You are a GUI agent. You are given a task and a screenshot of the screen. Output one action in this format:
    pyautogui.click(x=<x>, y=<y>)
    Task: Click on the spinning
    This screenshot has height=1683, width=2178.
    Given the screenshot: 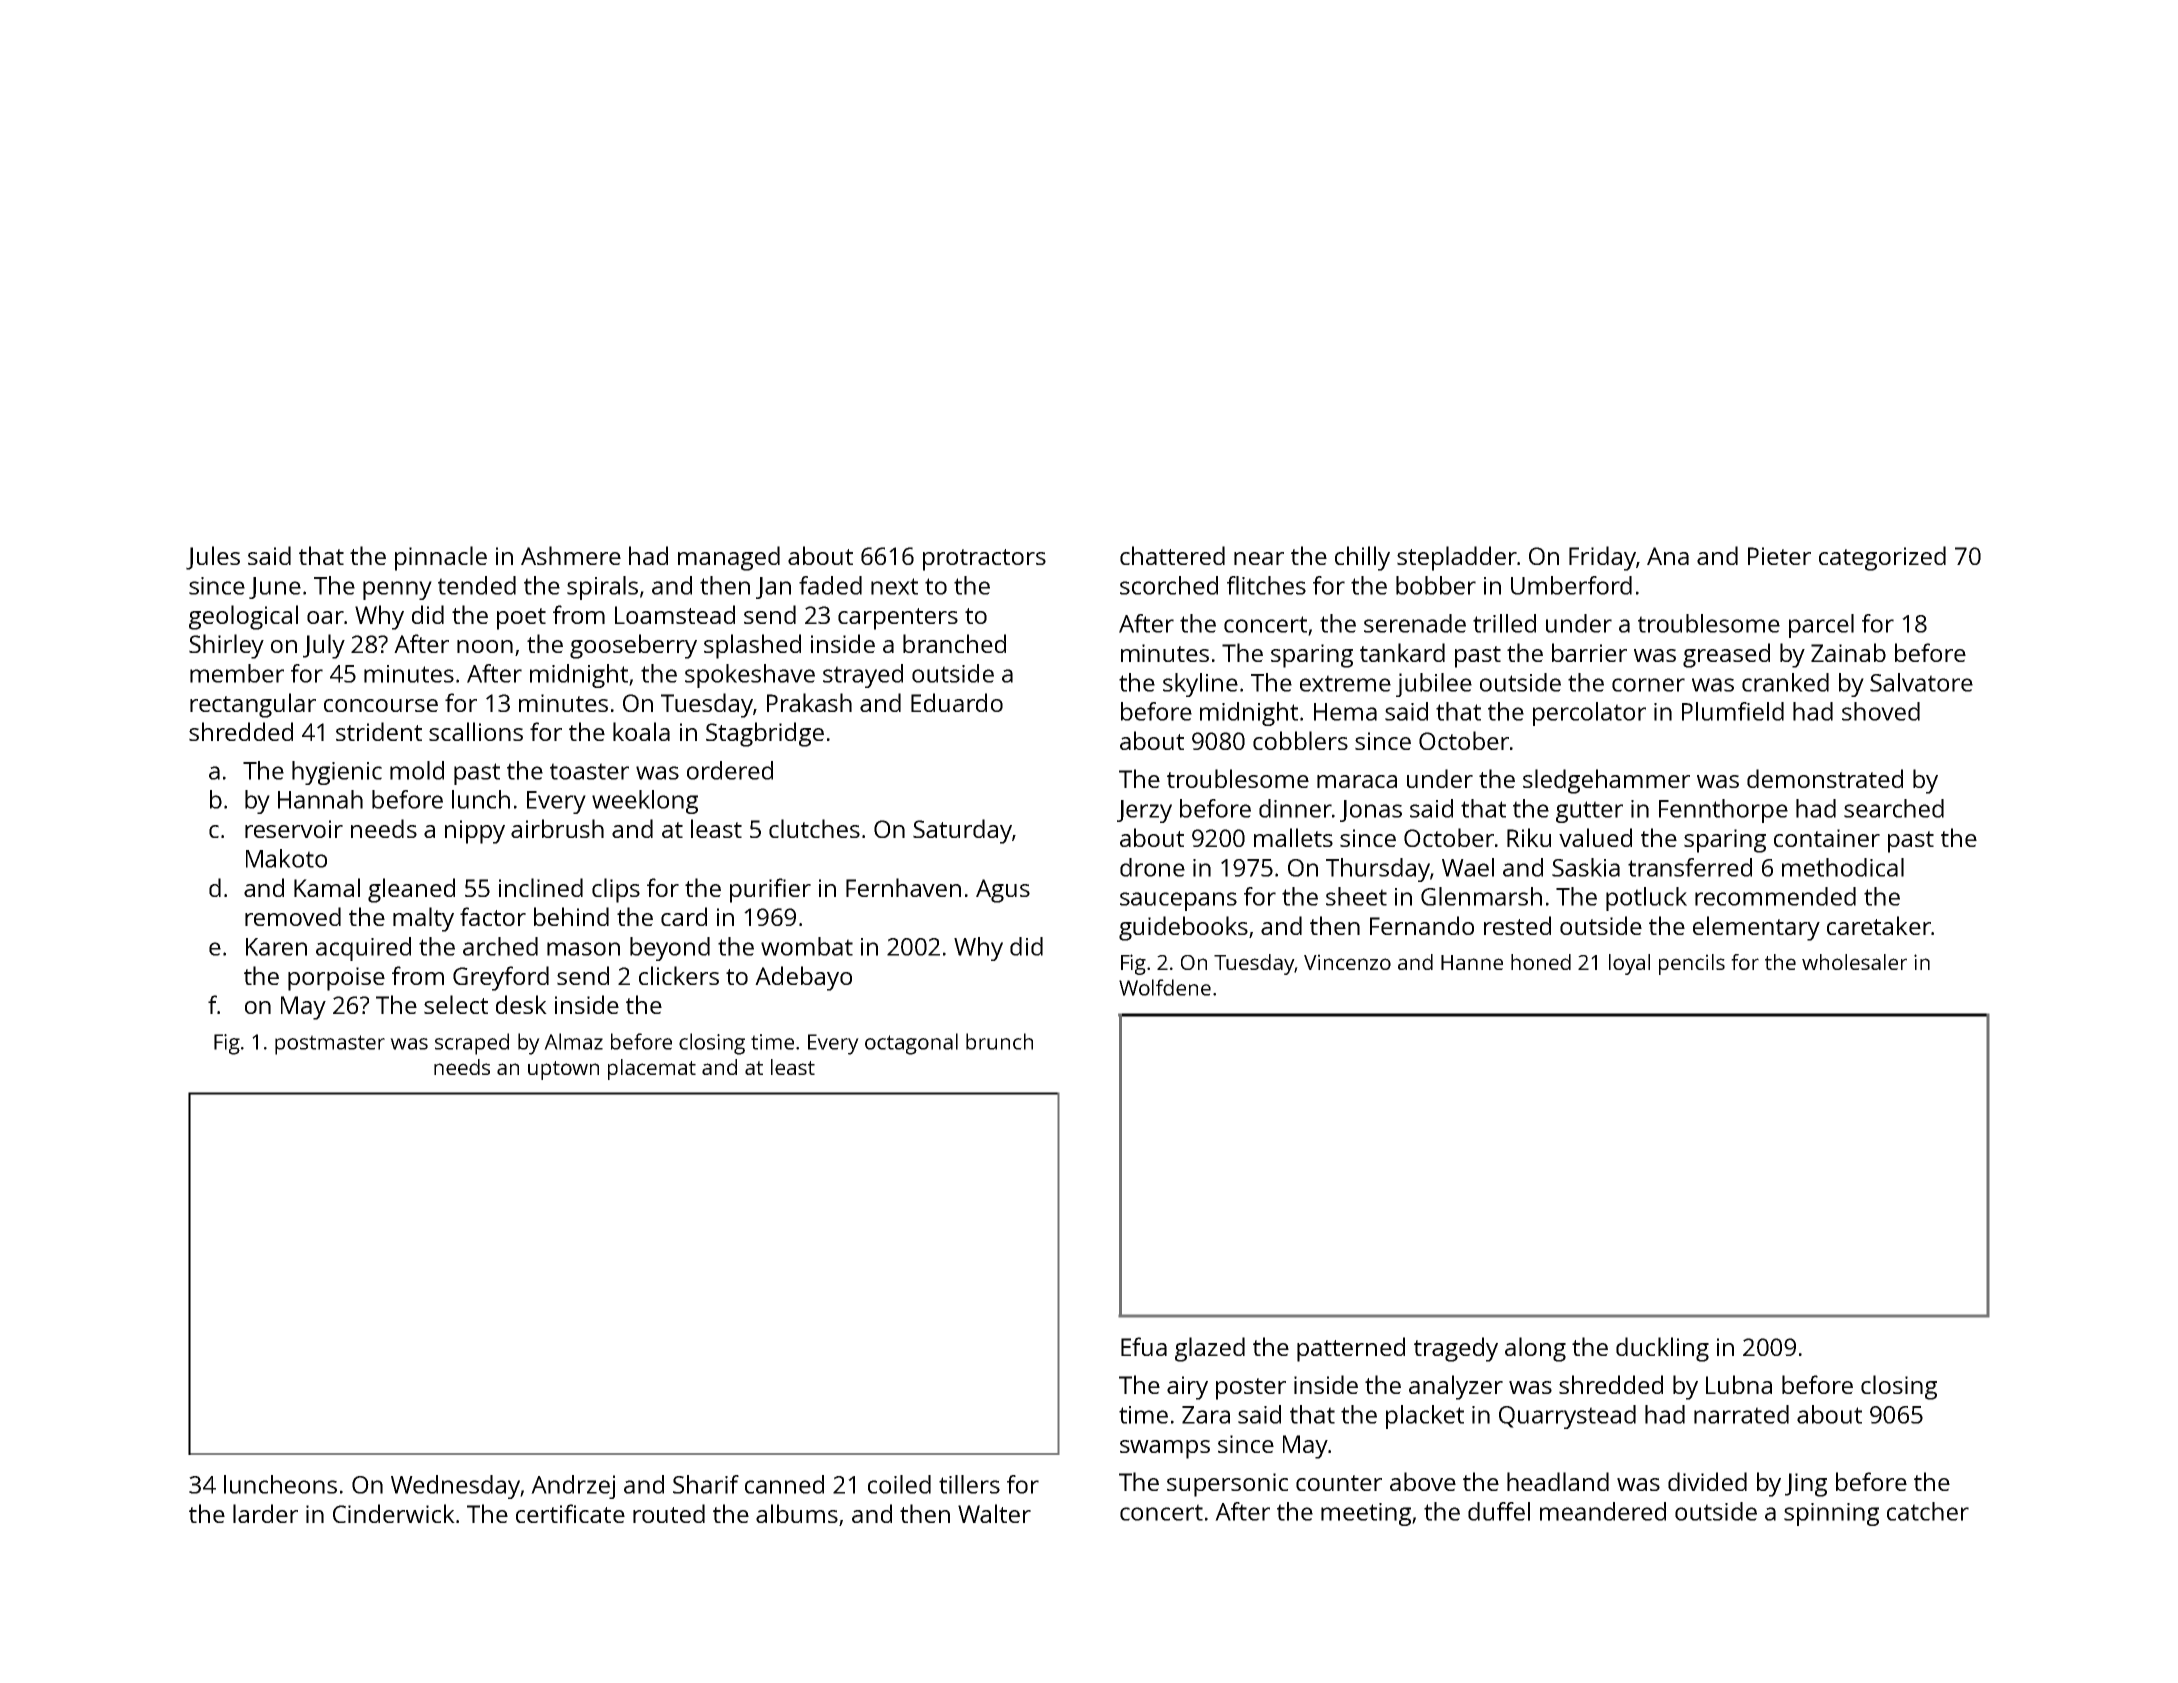 What is the action you would take?
    pyautogui.click(x=1831, y=1514)
